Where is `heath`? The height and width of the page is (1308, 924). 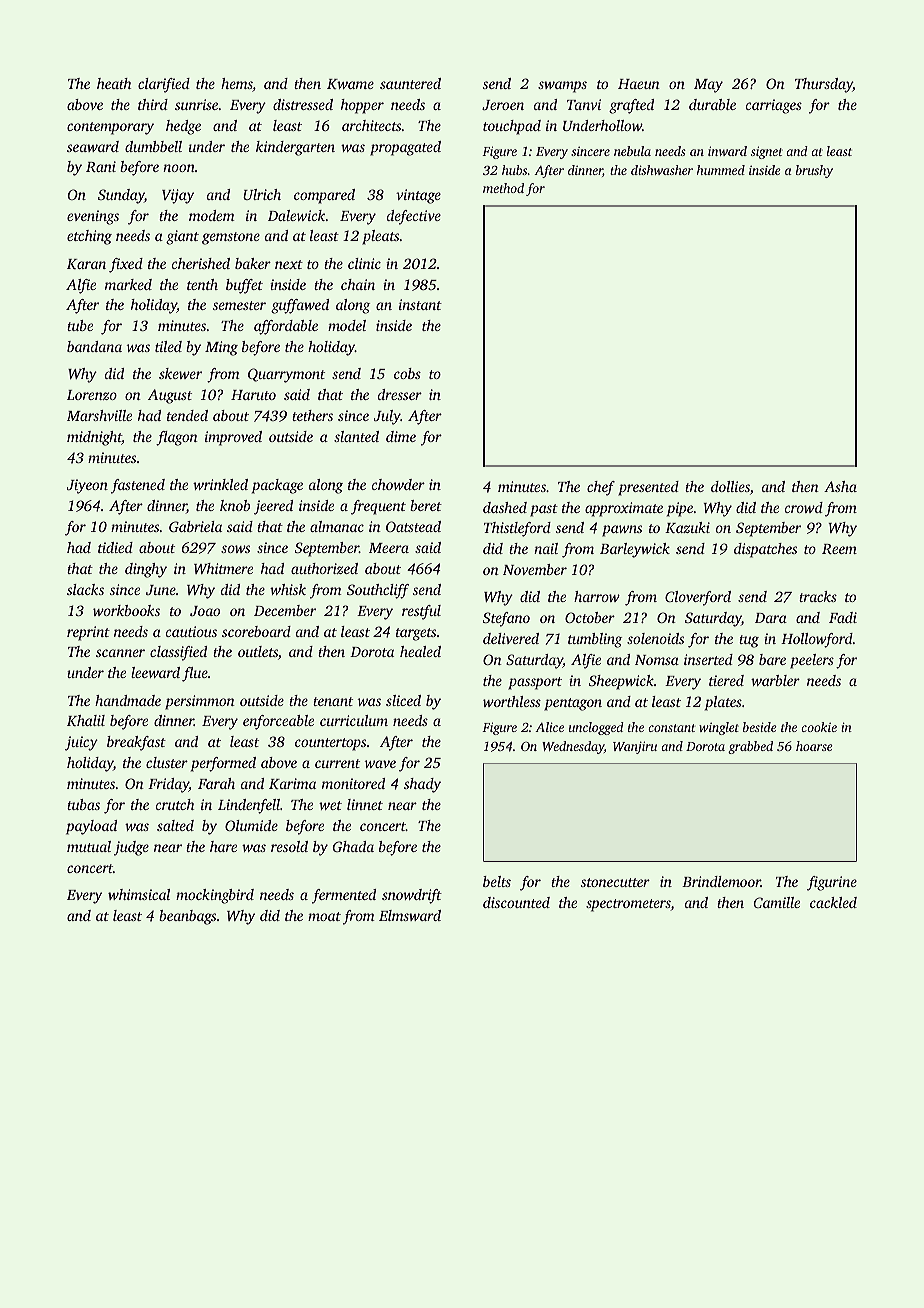
heath is located at coordinates (114, 83).
